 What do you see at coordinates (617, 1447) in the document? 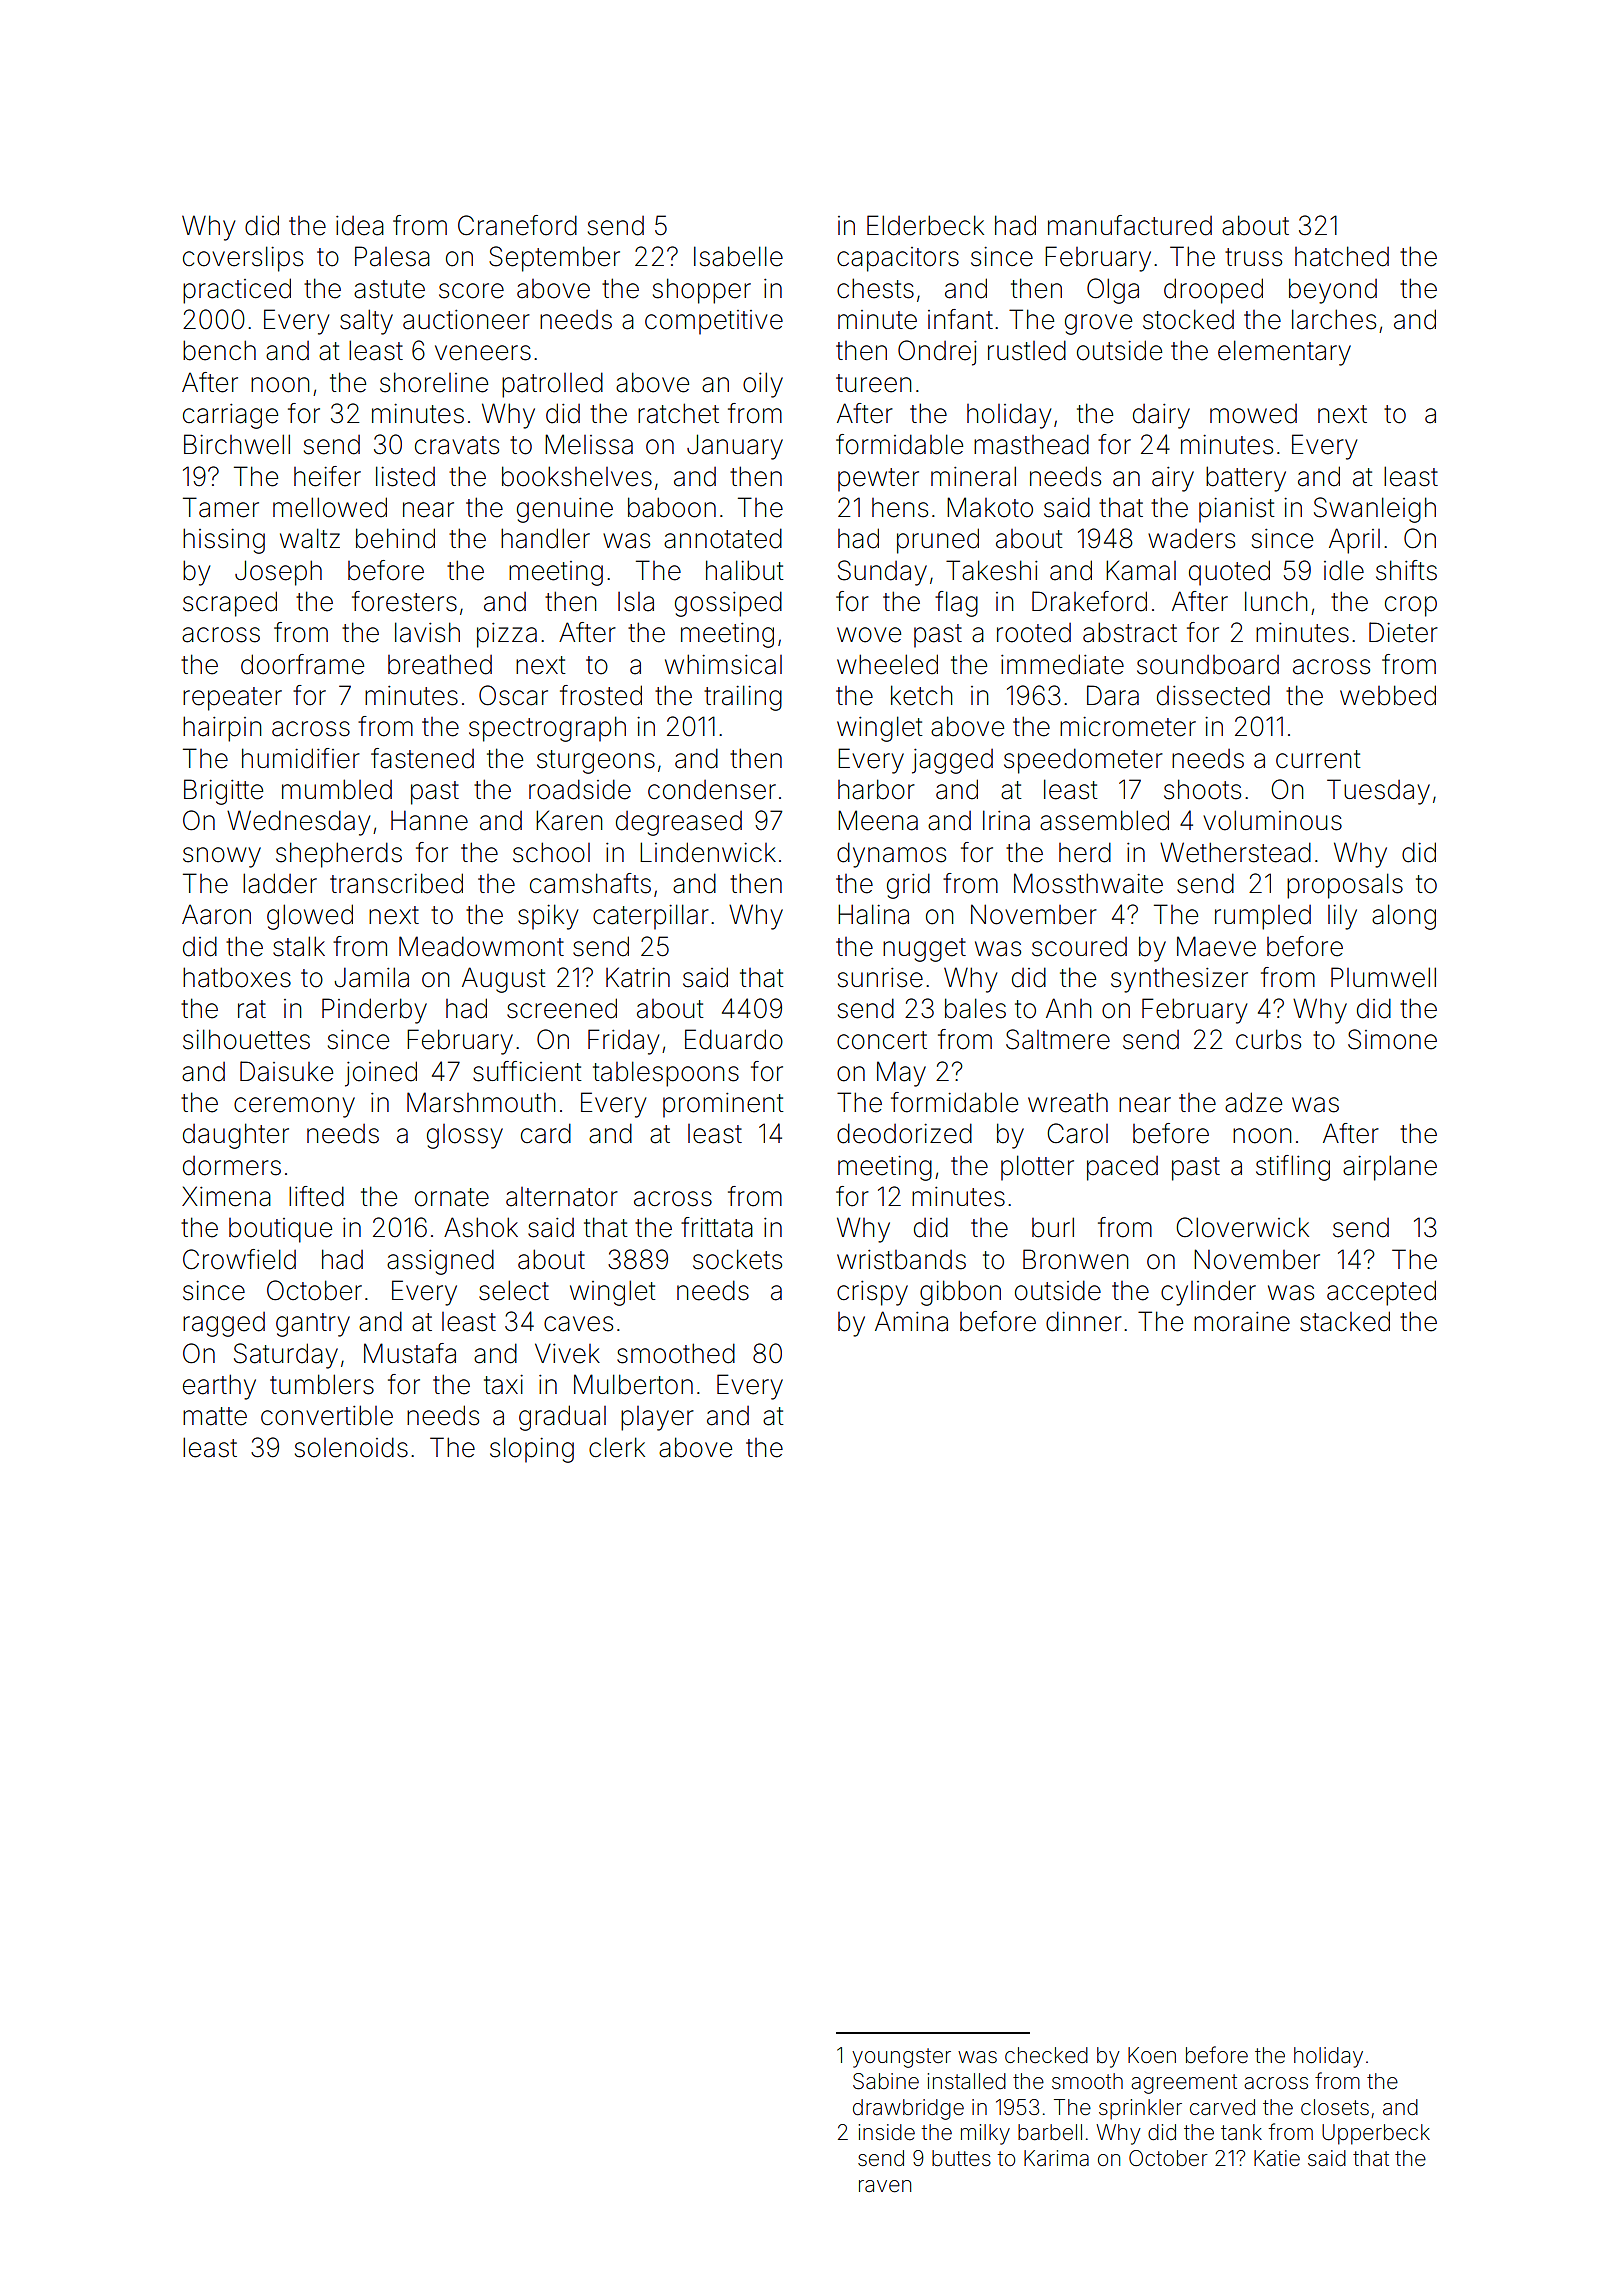
I see `clerk` at bounding box center [617, 1447].
